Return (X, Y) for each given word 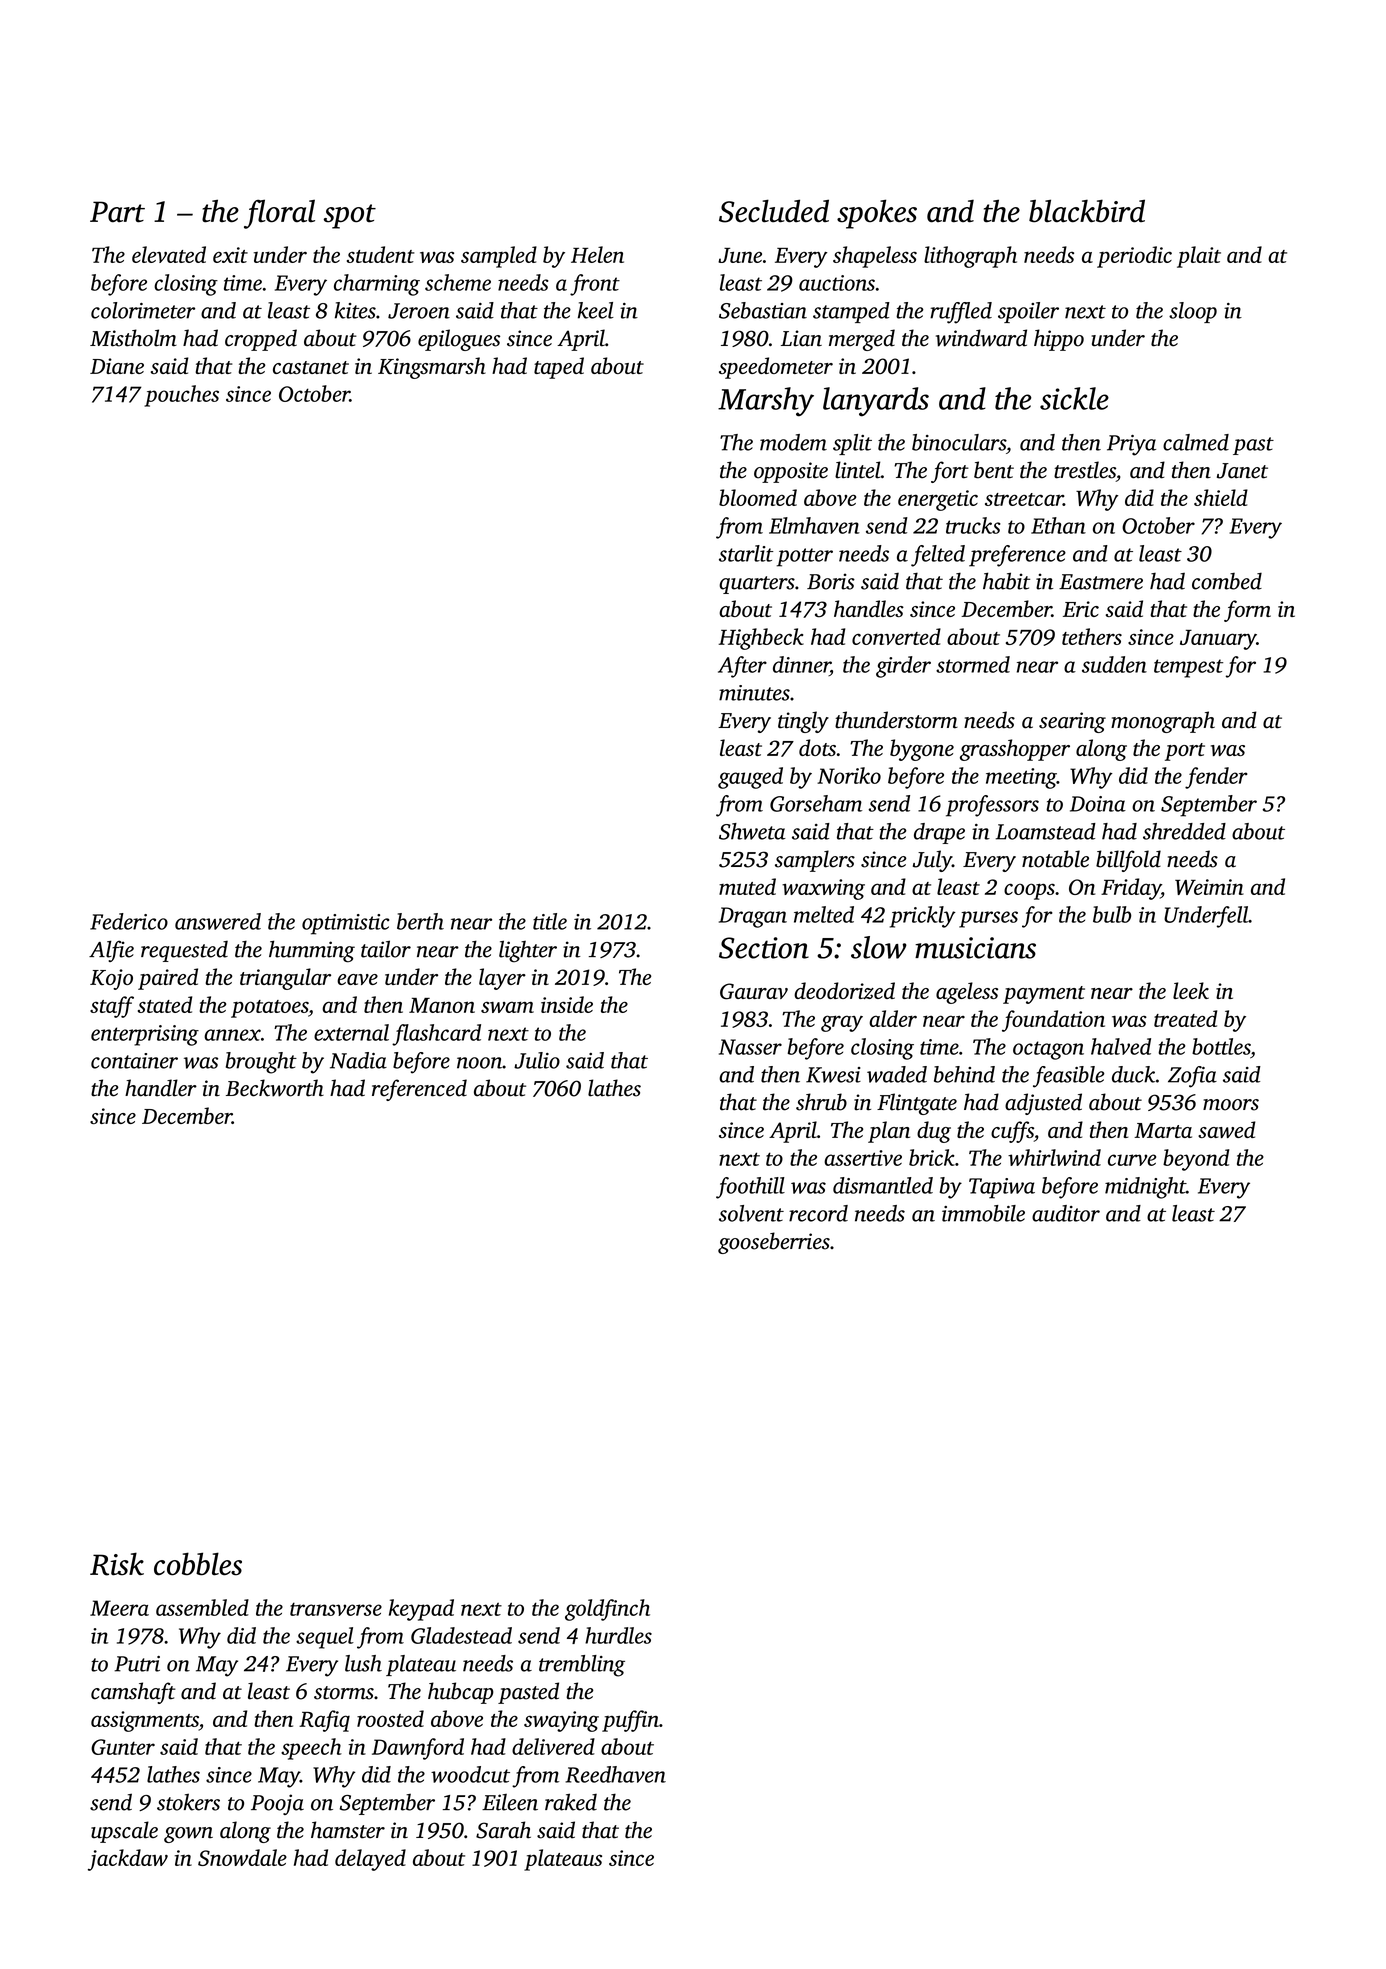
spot (350, 216)
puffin (630, 1721)
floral (279, 214)
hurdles (618, 1635)
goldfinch (607, 1610)
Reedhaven (615, 1774)
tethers (1092, 636)
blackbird (1087, 211)
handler (161, 1088)
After (742, 667)
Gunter (123, 1747)
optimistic (345, 924)
